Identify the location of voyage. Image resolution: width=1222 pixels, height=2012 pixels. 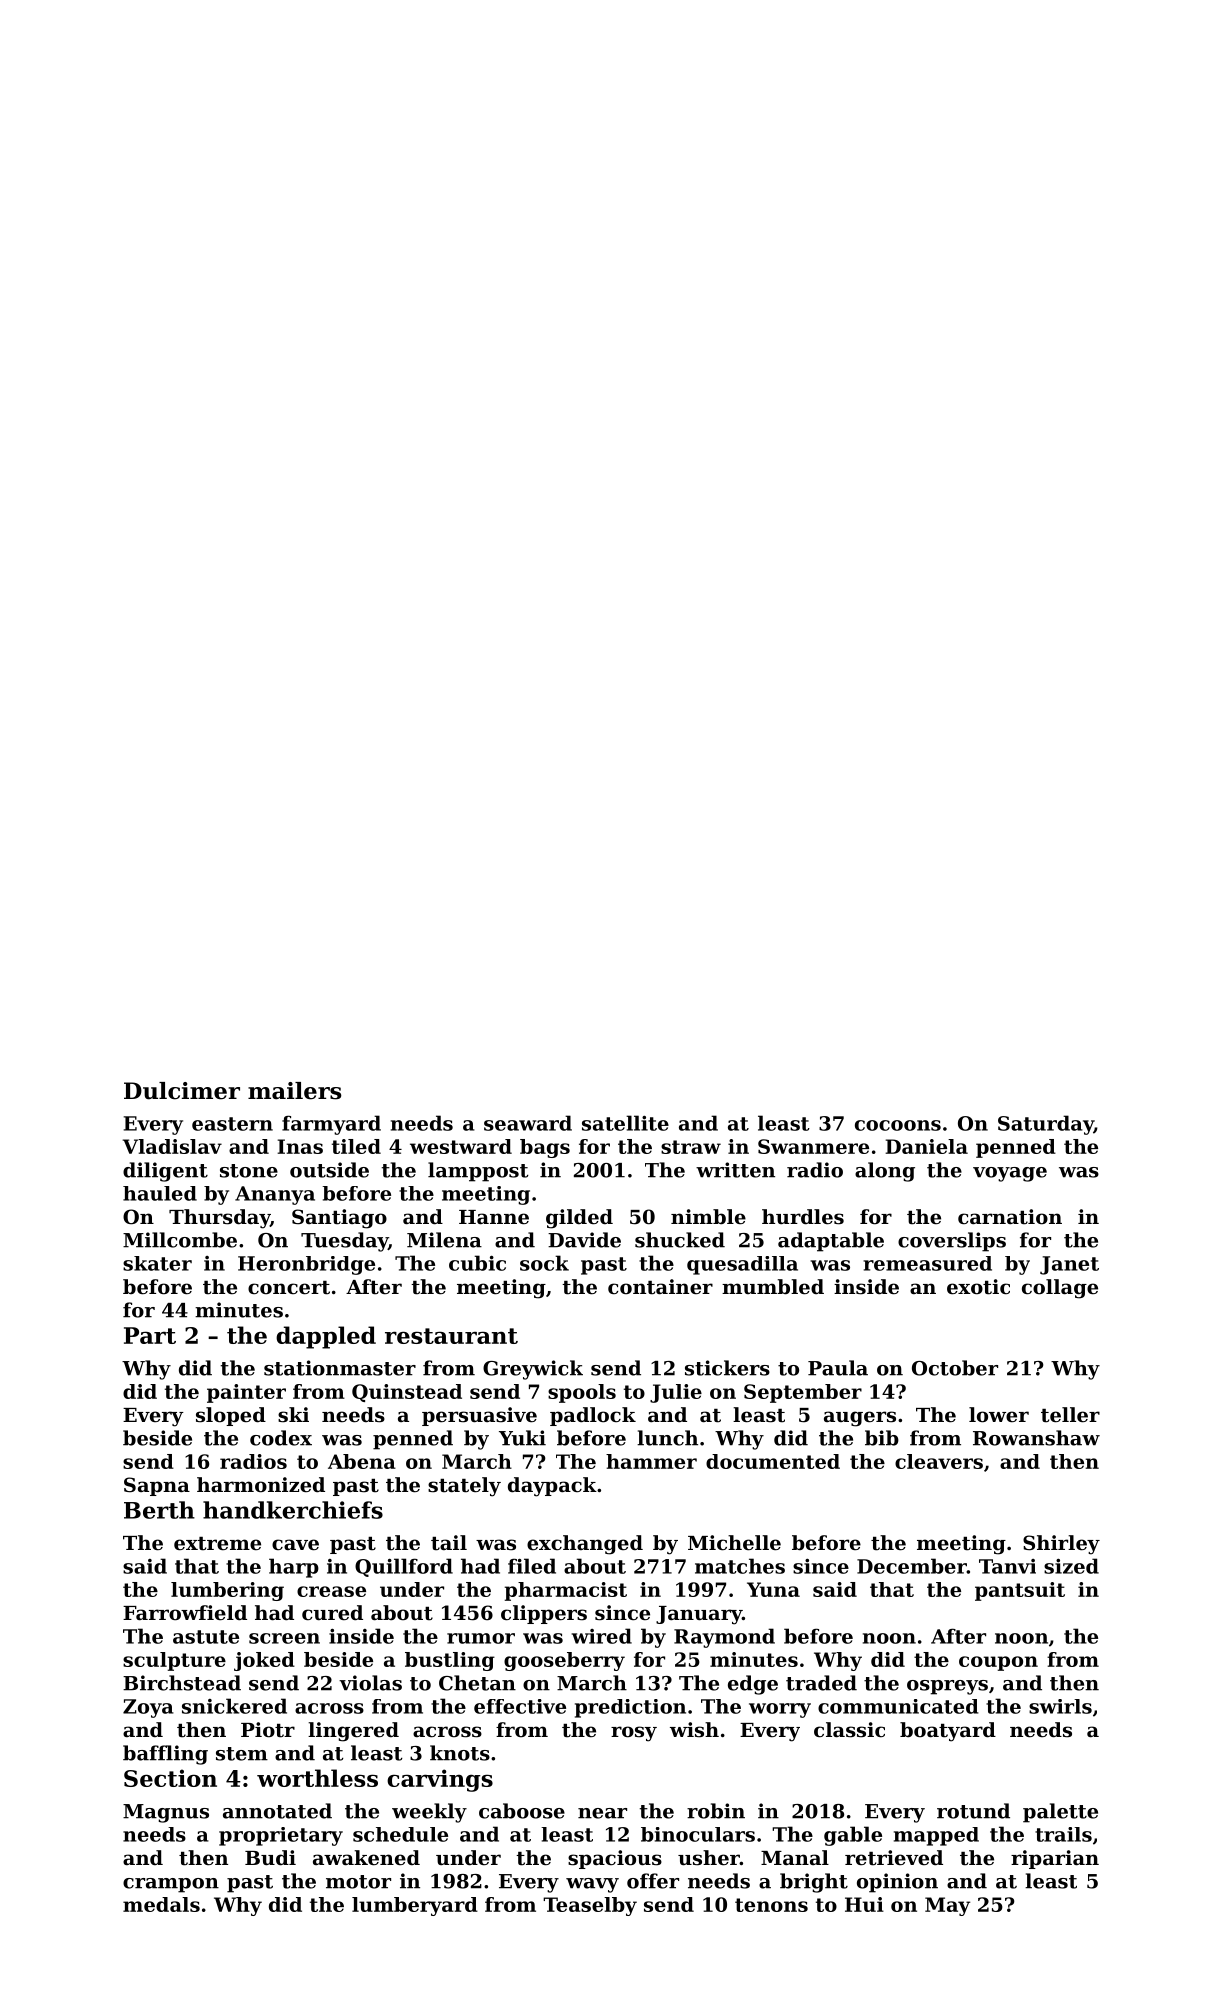
(1010, 1174).
